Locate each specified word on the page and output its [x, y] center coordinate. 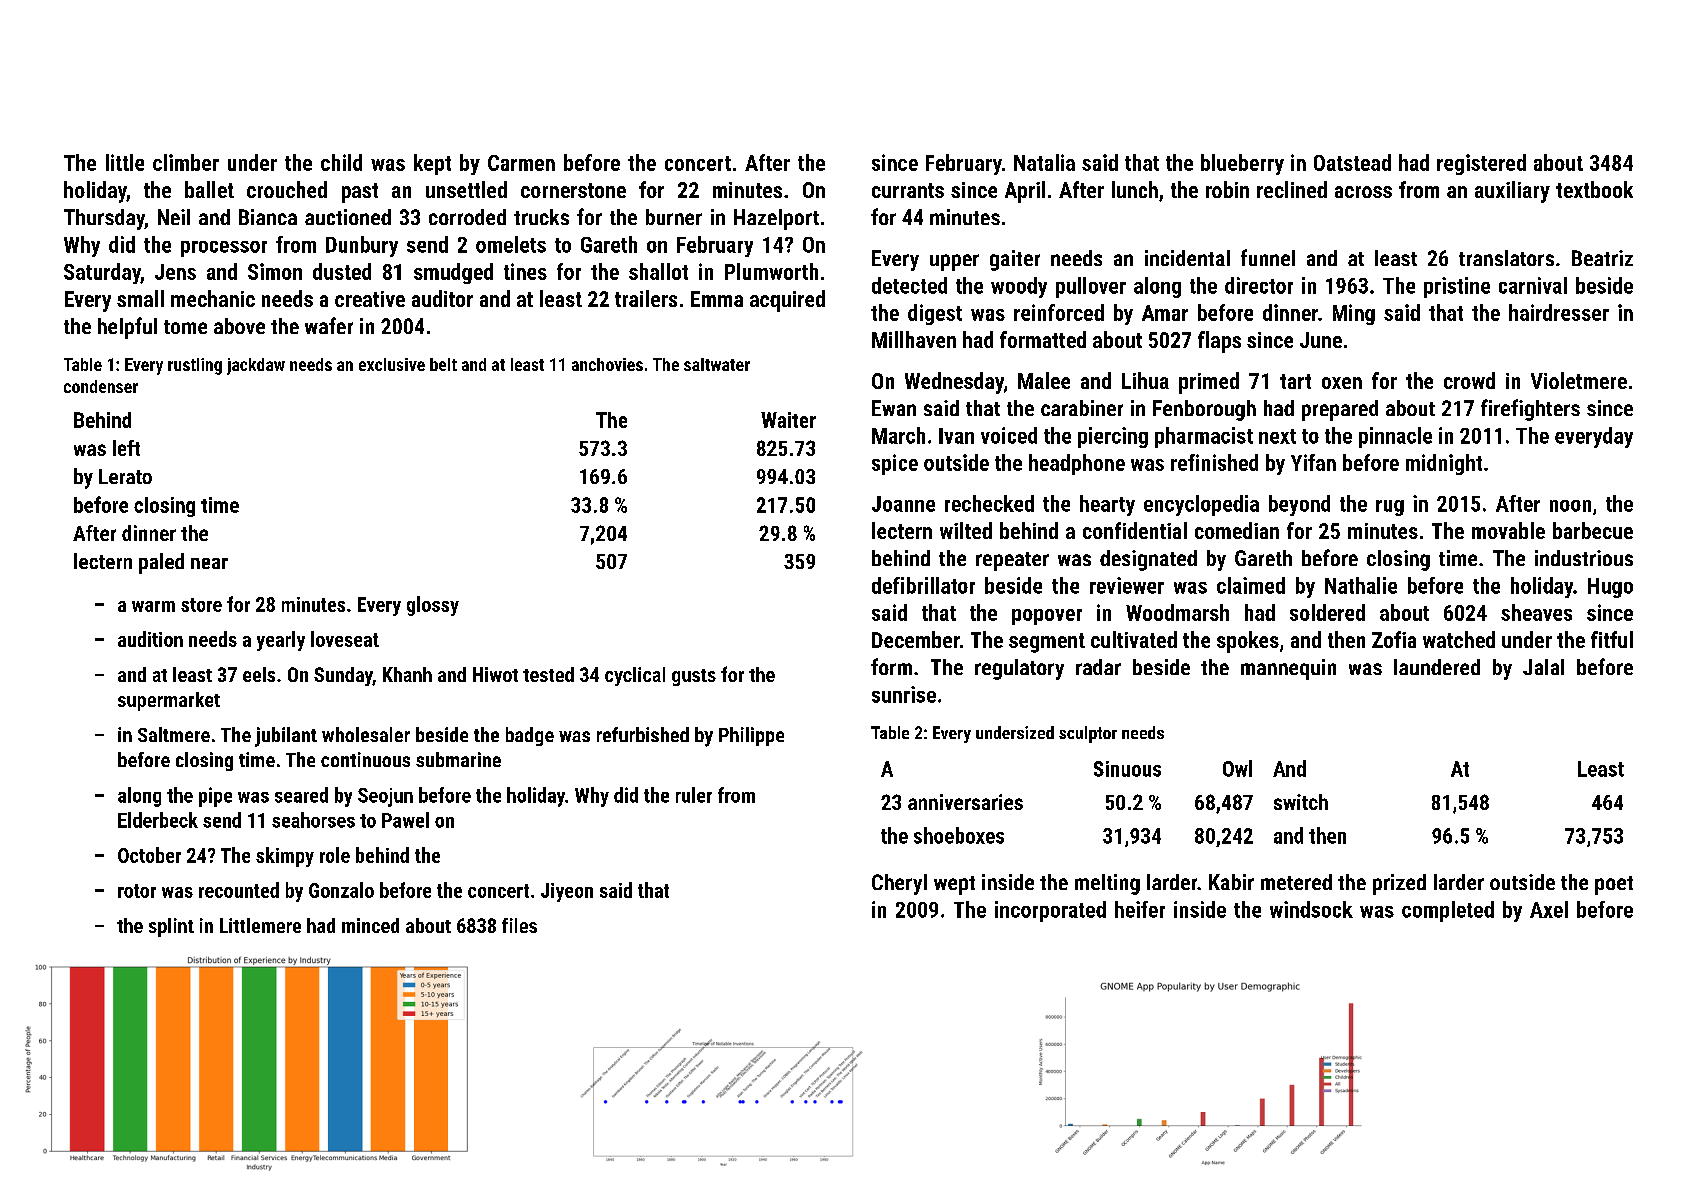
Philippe [751, 736]
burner [674, 217]
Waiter [788, 420]
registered [1481, 164]
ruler [694, 795]
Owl [1237, 768]
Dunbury [362, 246]
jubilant [286, 737]
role [335, 855]
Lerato [125, 476]
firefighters [1530, 410]
